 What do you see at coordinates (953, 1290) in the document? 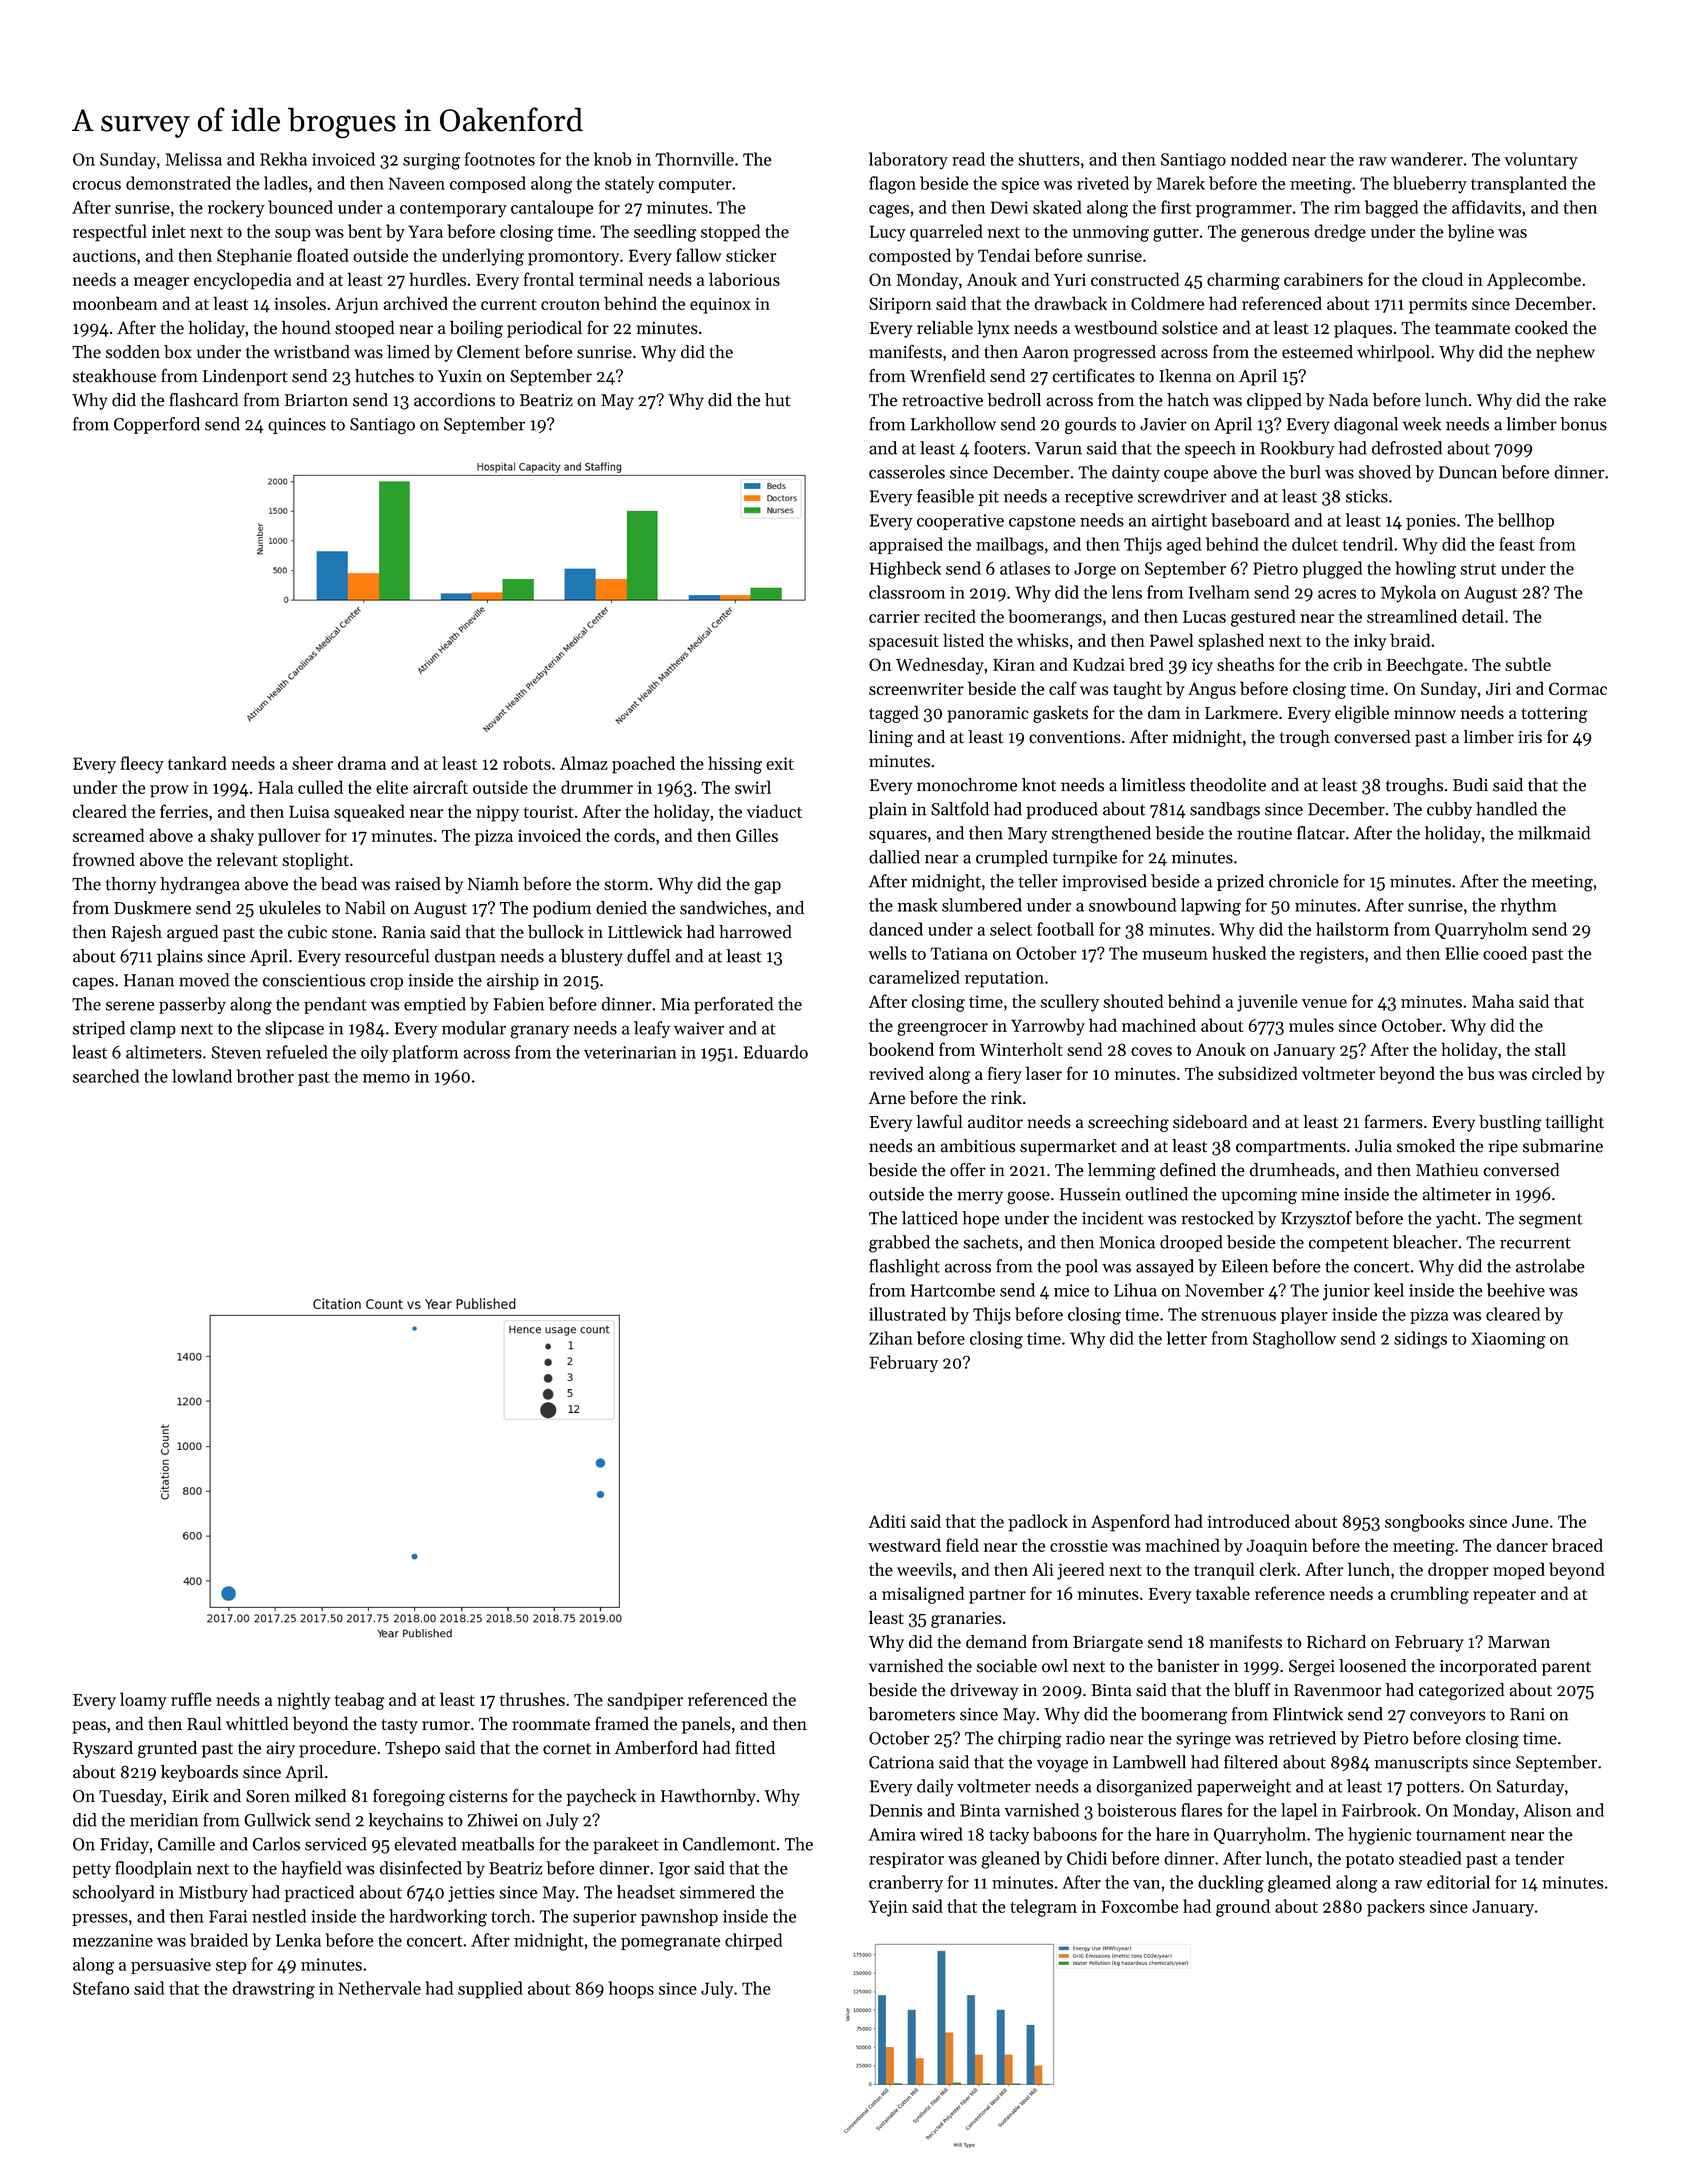
I see `Hartcombe` at bounding box center [953, 1290].
